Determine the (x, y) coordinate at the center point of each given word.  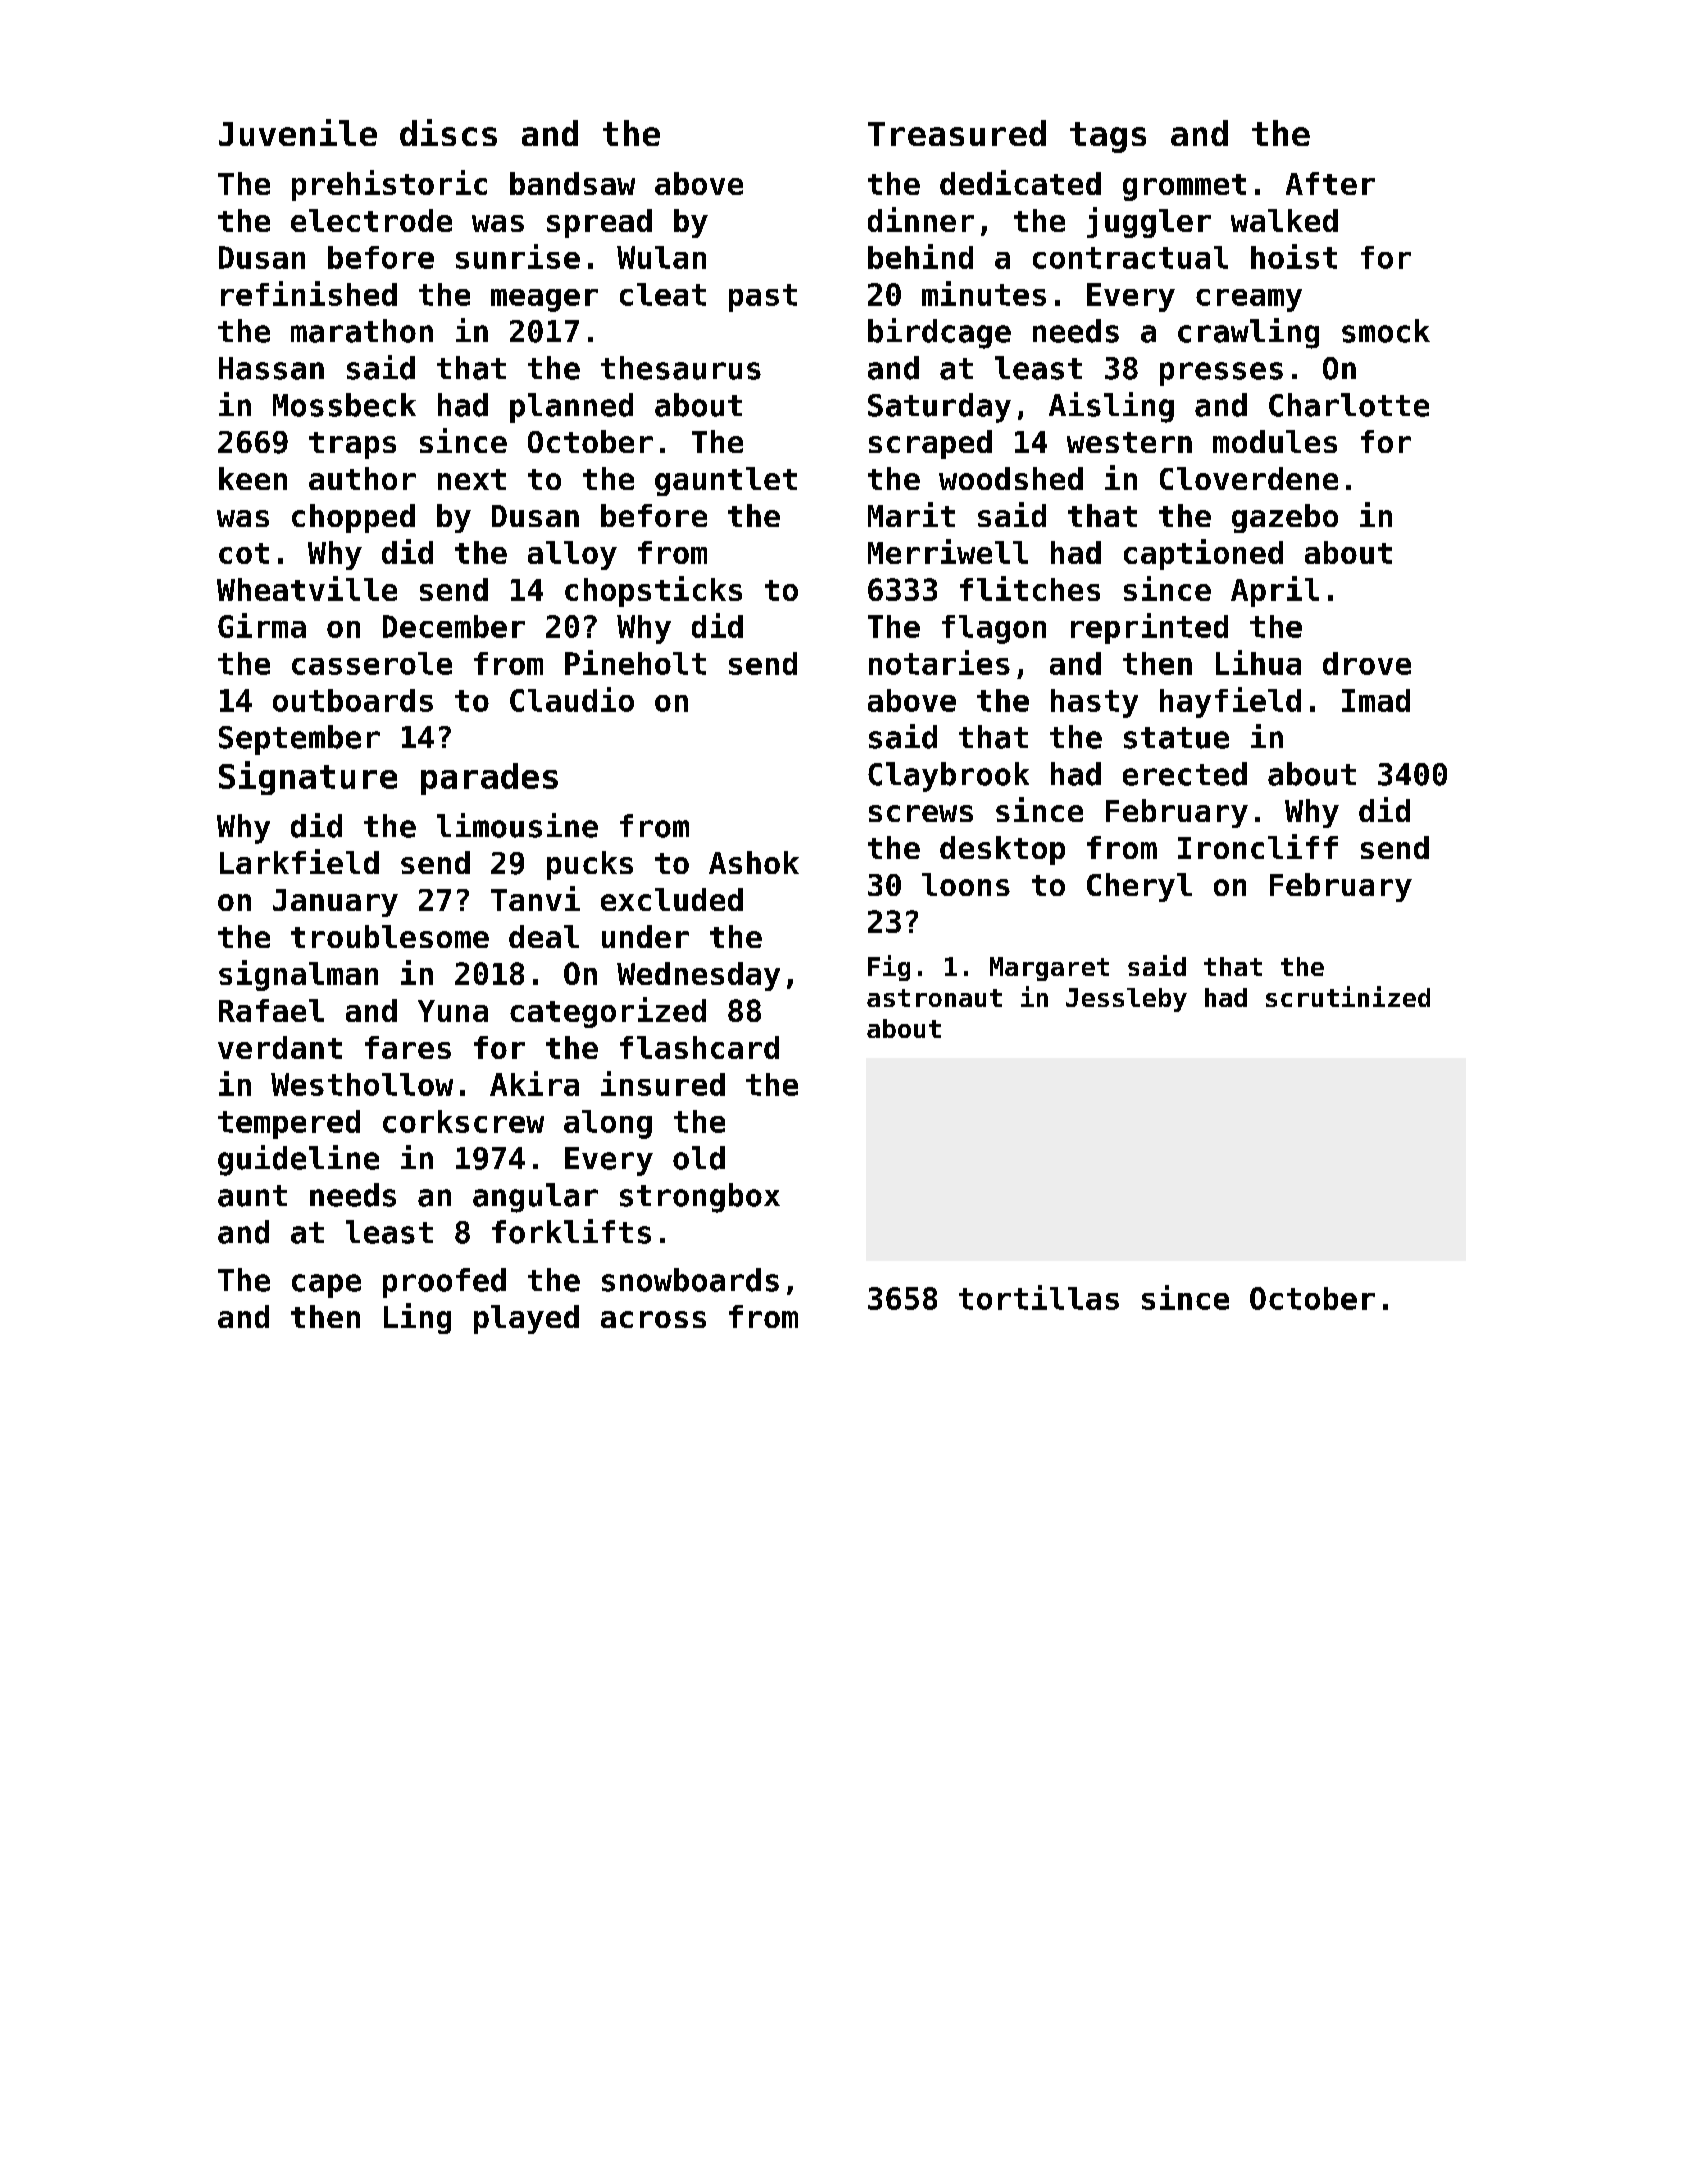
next (472, 479)
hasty (1094, 703)
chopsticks (653, 591)
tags (1108, 137)
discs (448, 132)
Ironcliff (1258, 846)
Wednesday (698, 976)
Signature (308, 778)
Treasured (957, 133)
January (335, 903)
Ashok (754, 862)
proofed (444, 1283)
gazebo (1285, 518)
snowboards (690, 1280)
